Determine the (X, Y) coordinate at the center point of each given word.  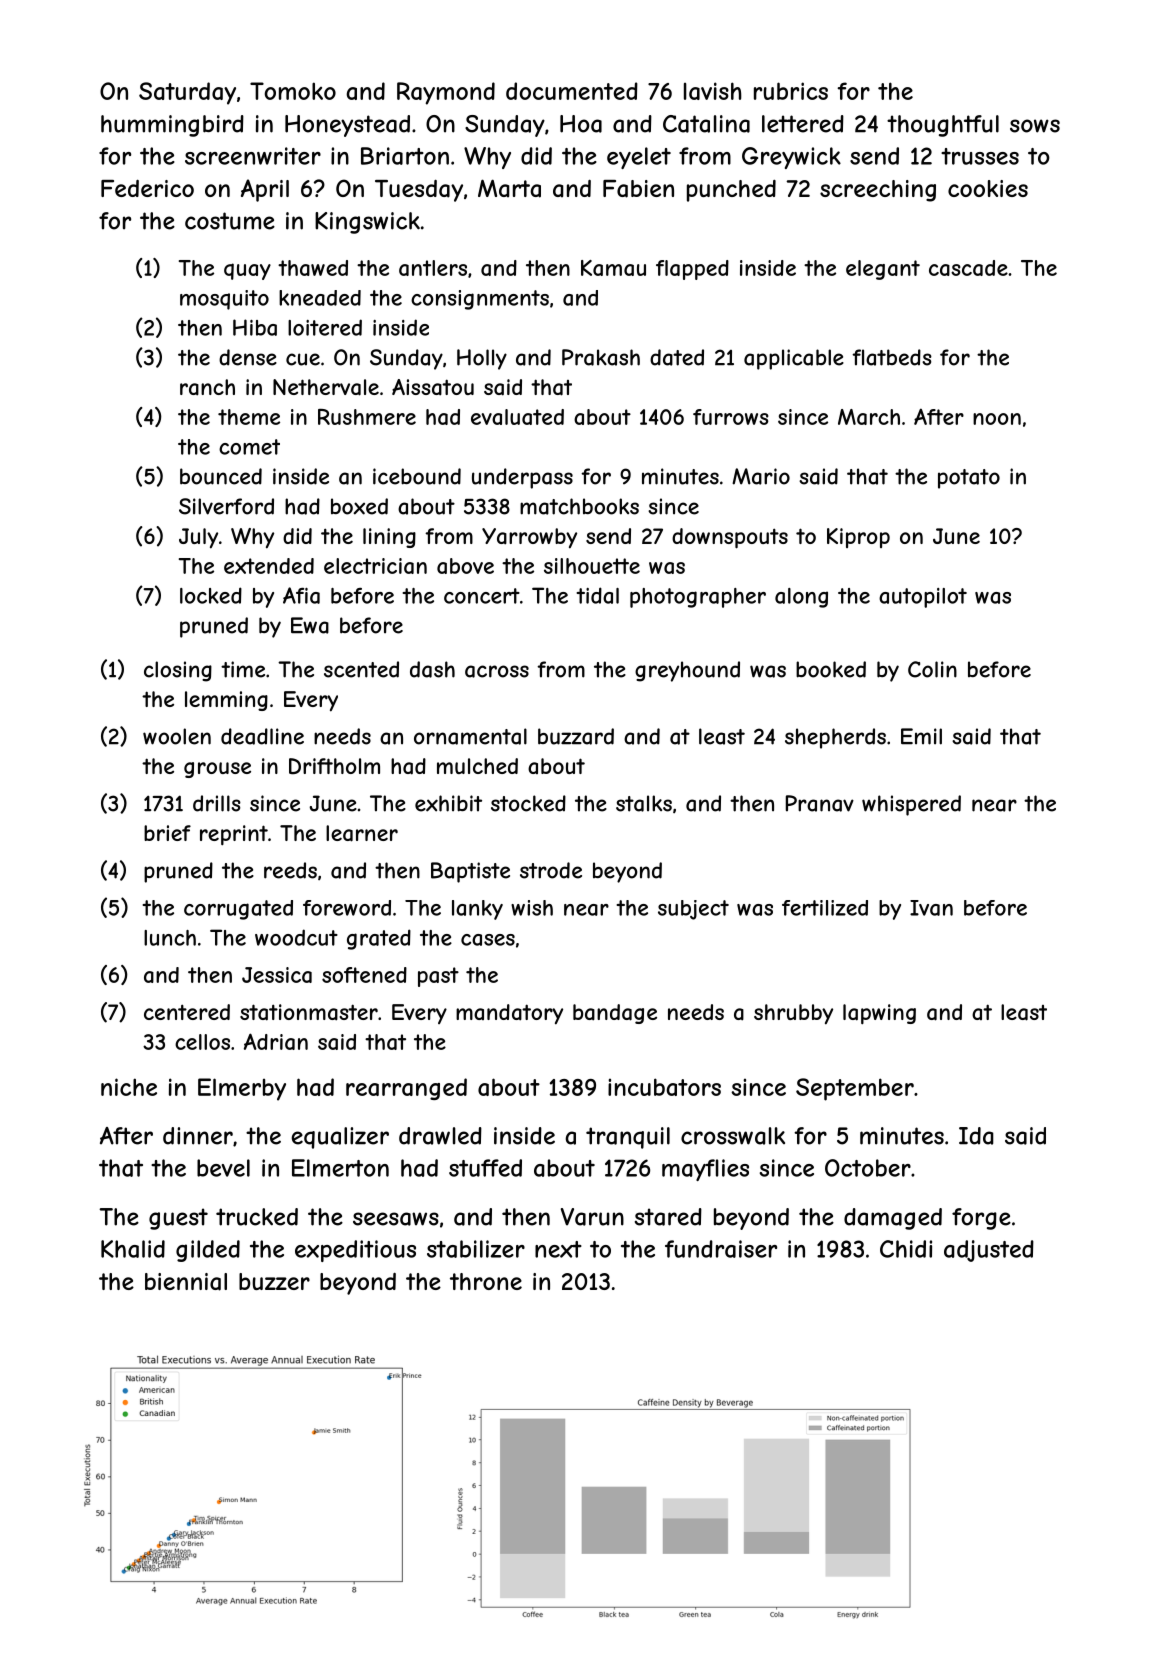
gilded (208, 1251)
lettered (803, 124)
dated (677, 357)
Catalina (706, 124)
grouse (217, 770)
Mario (761, 476)
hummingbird (172, 126)
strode (551, 870)
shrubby (793, 1014)
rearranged (406, 1089)
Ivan (931, 908)
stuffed (485, 1168)
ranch (207, 387)
